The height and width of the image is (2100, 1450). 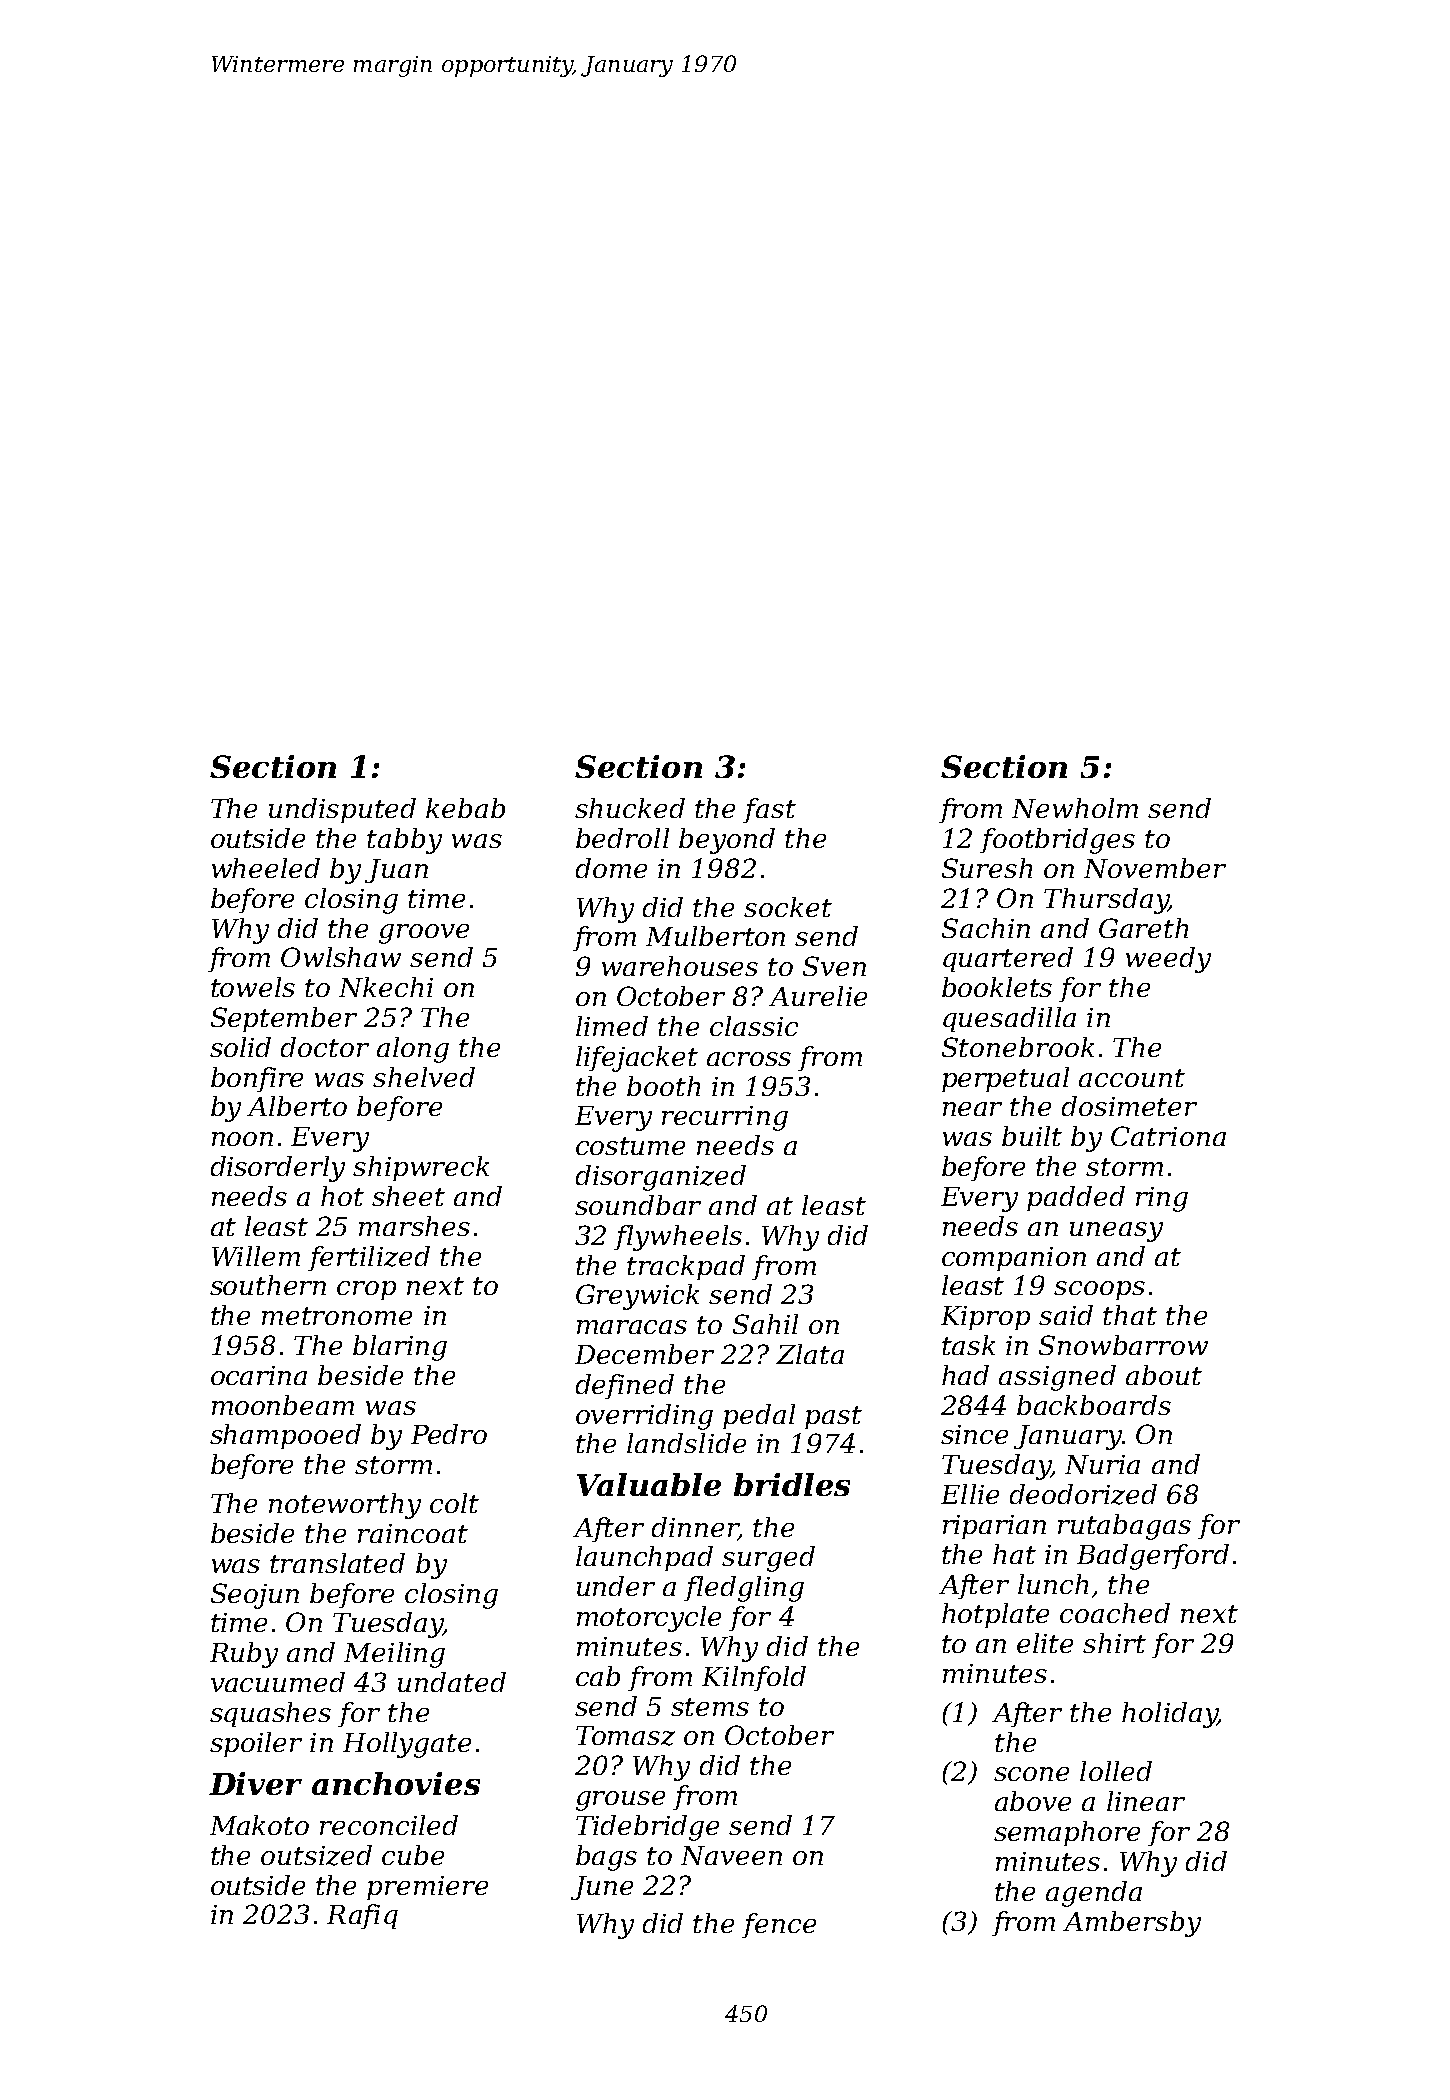 I want to click on Makoto, so click(x=259, y=1825).
